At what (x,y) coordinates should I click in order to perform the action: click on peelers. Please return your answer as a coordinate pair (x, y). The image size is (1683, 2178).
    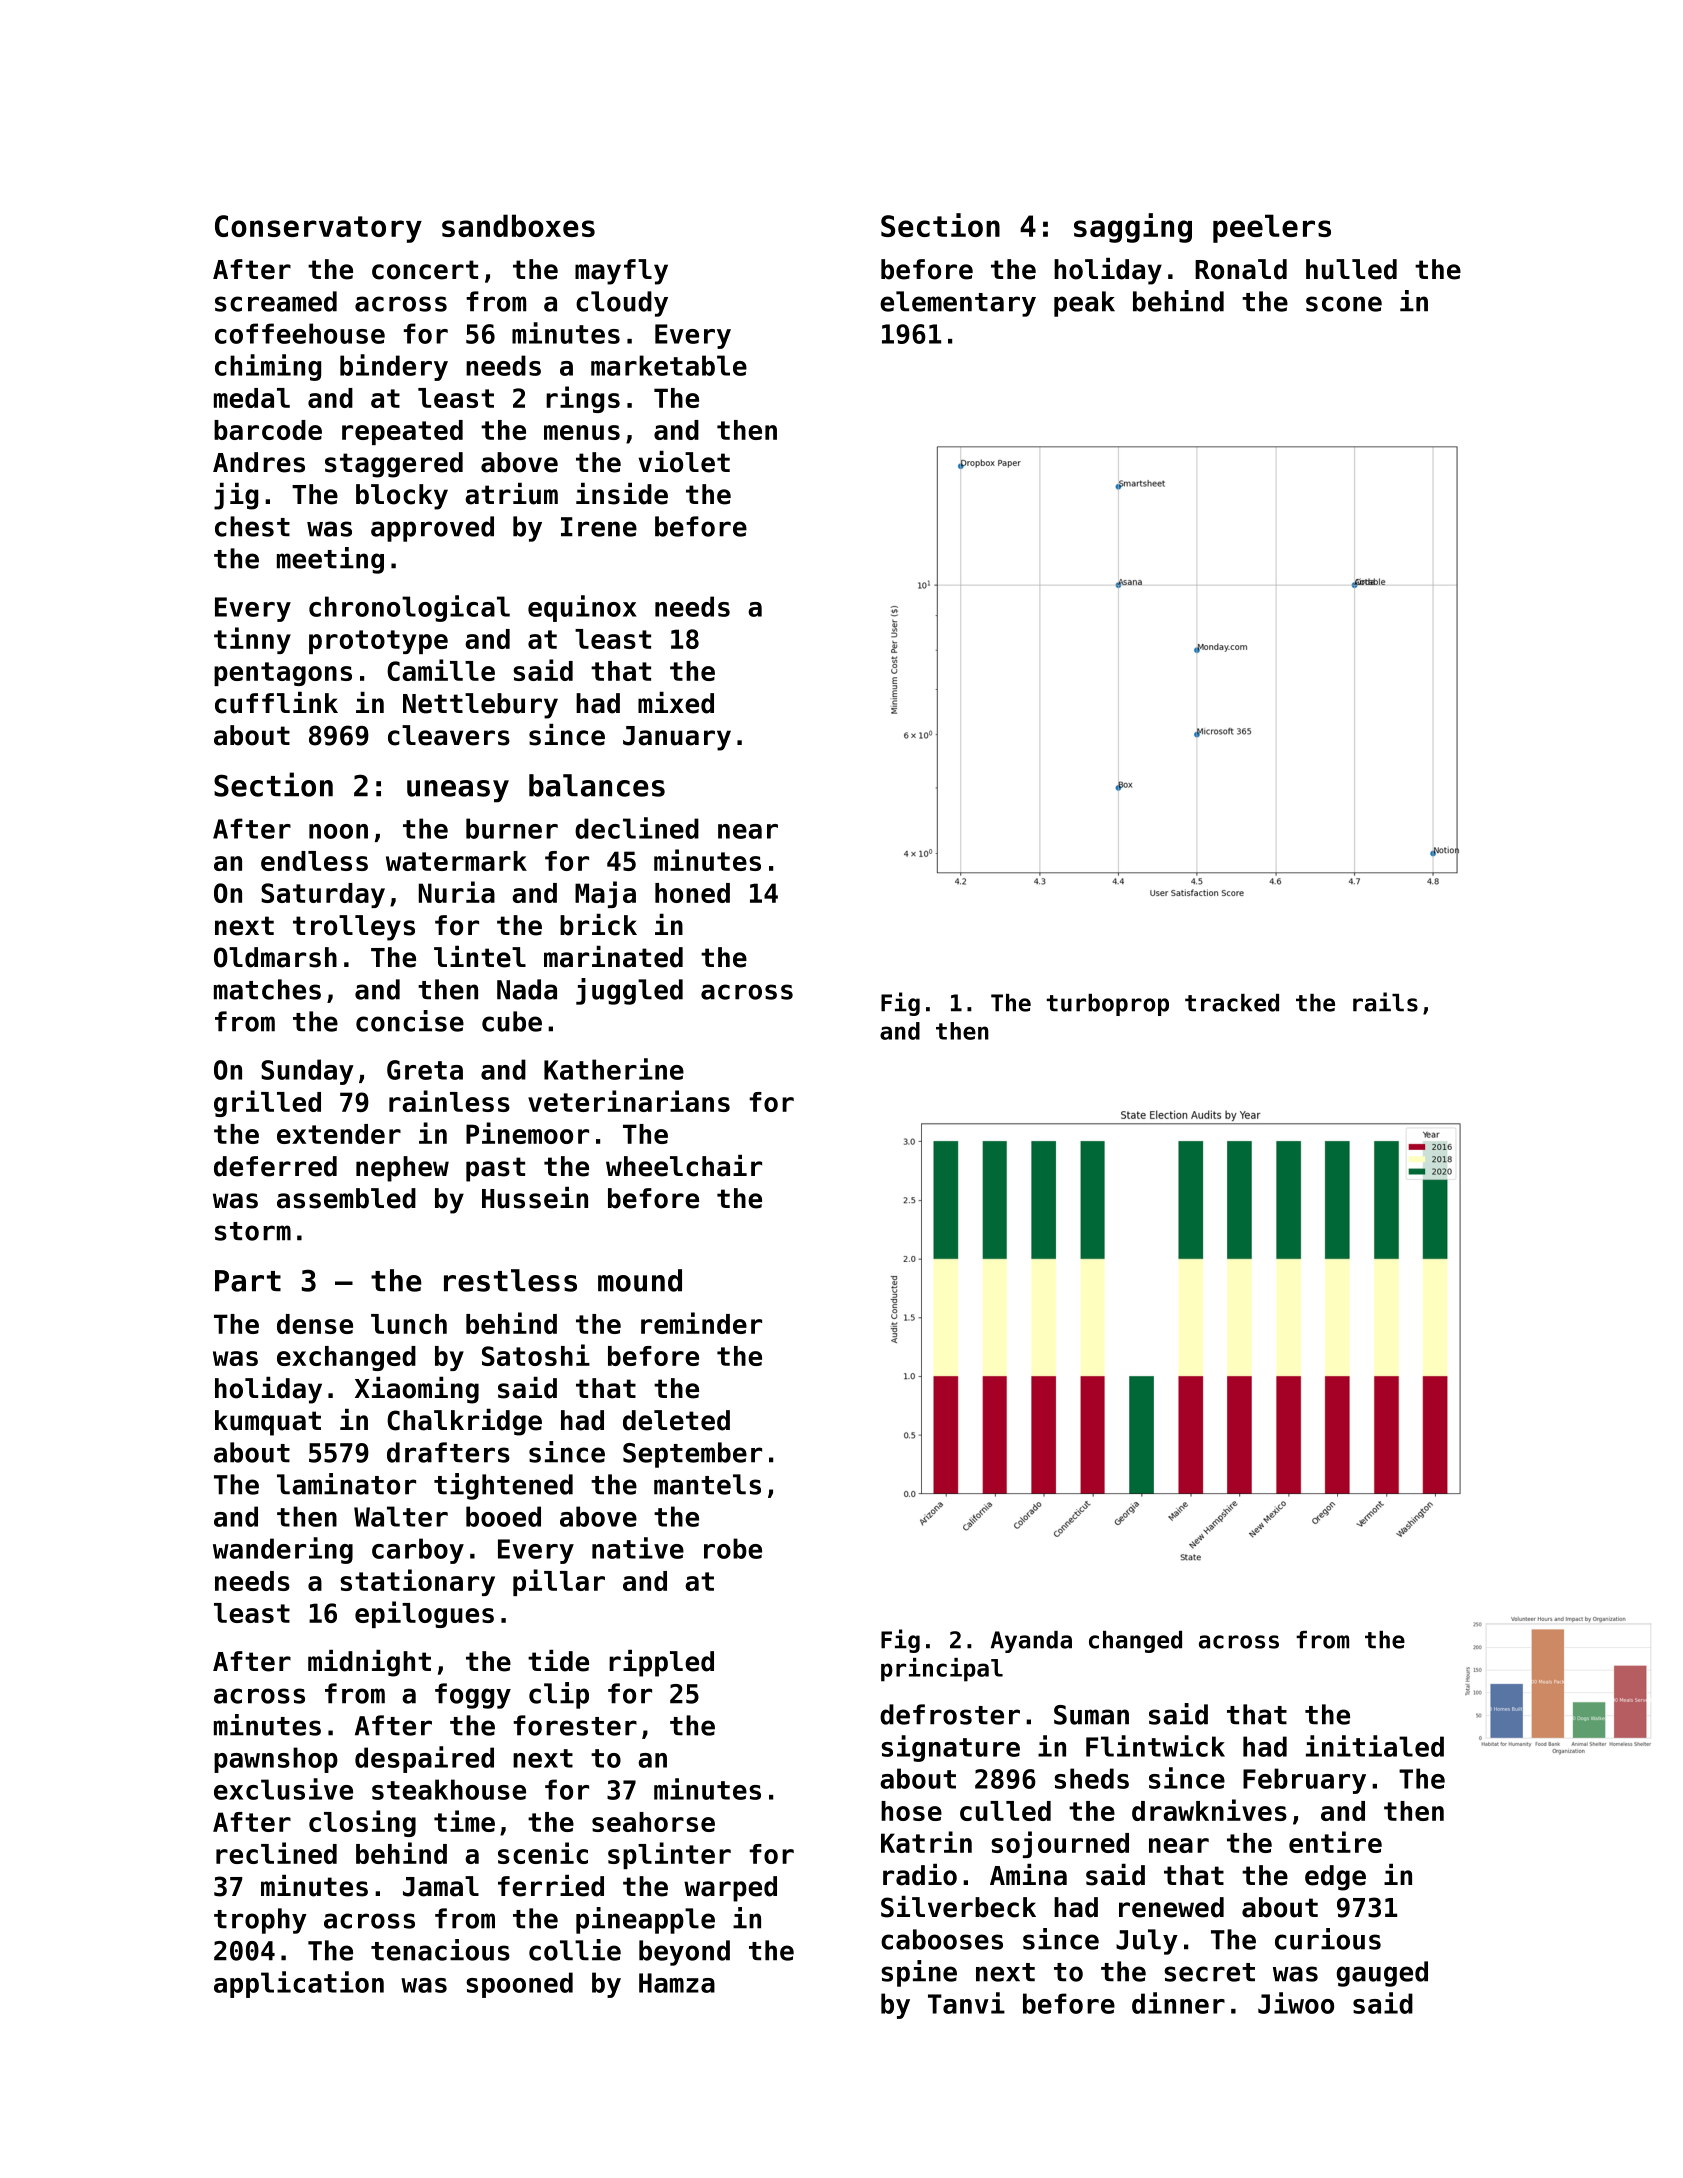
    Looking at the image, I should click on (1272, 228).
